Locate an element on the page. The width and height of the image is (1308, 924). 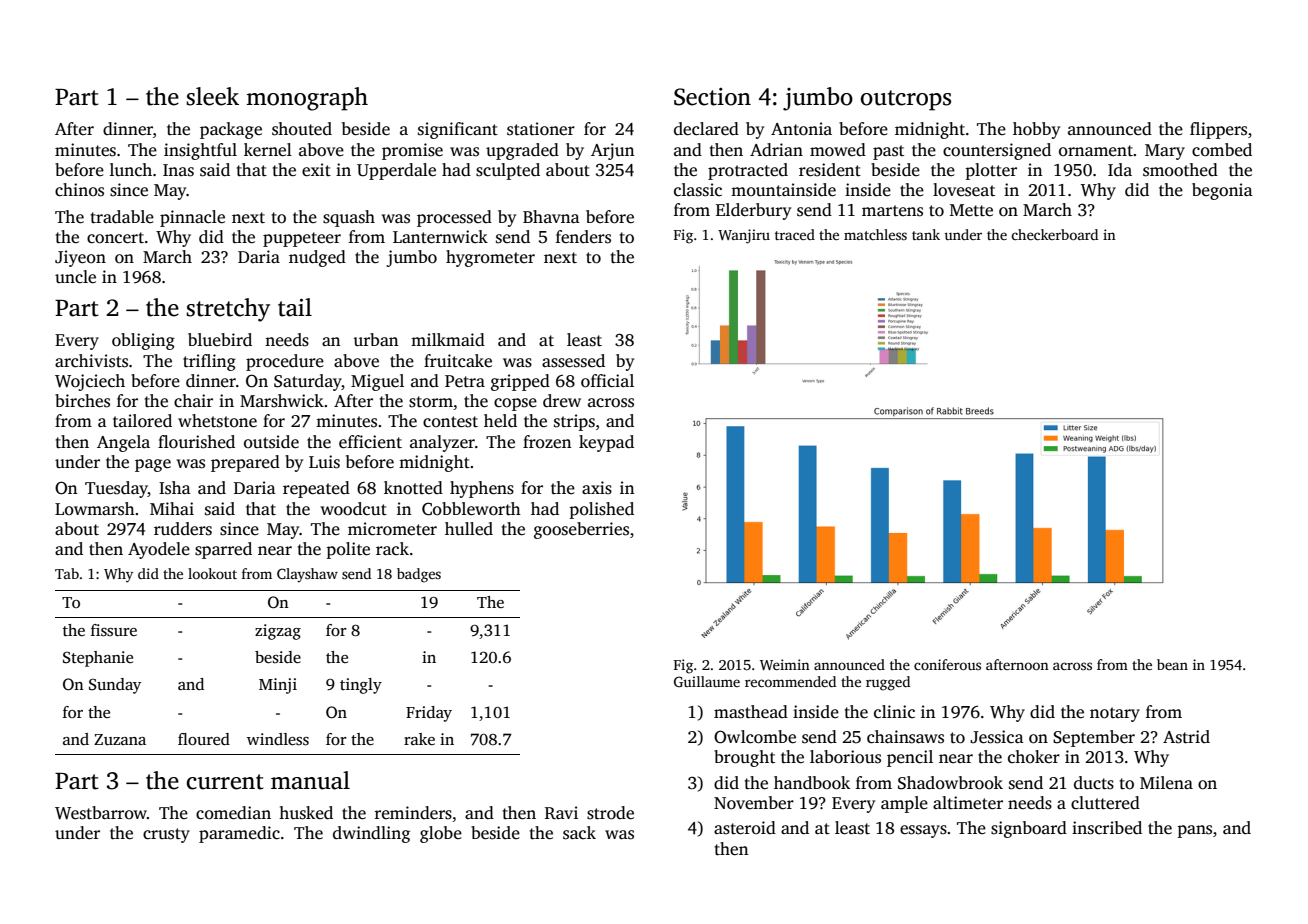
outcrops is located at coordinates (905, 100).
